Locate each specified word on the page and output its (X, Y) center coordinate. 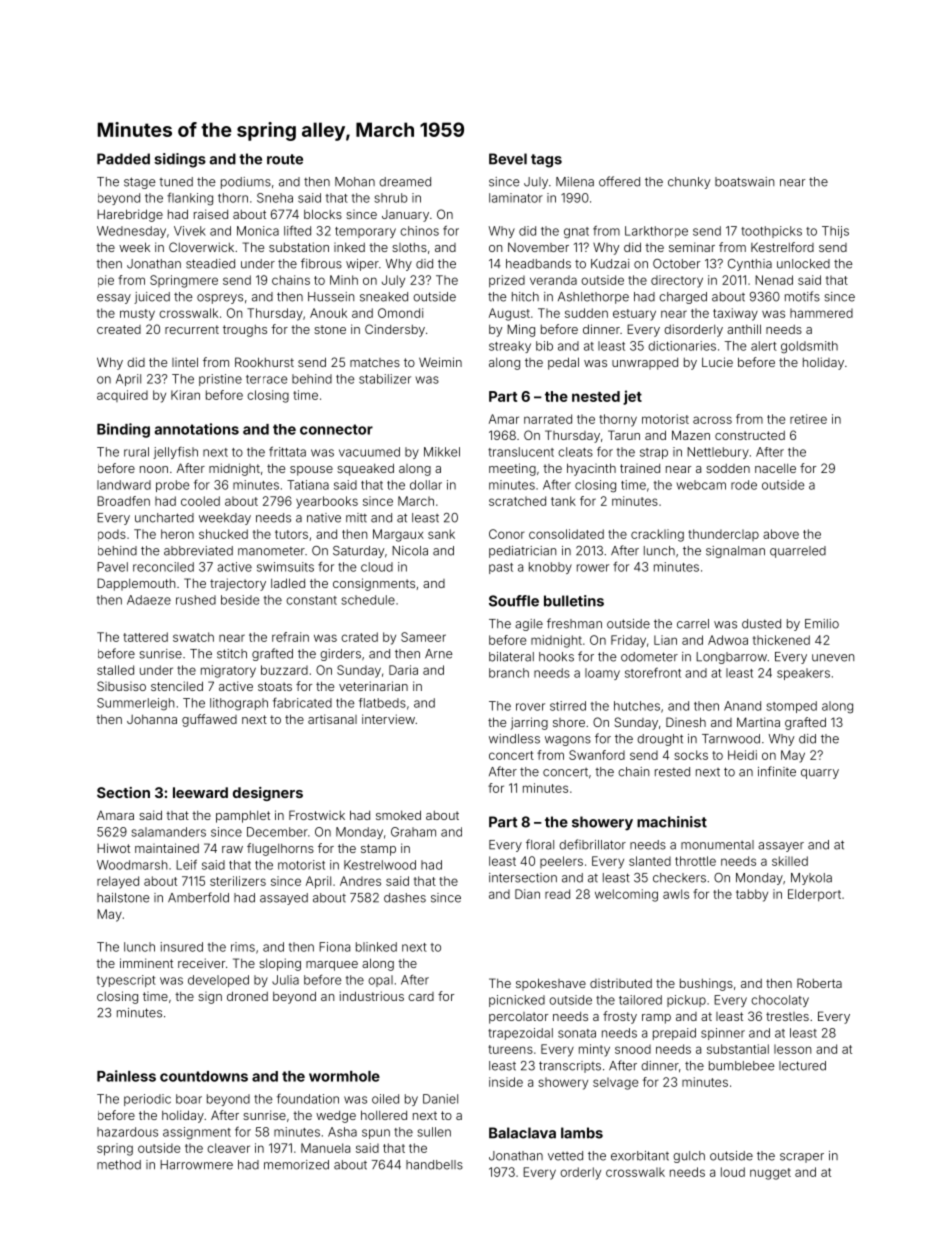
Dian (527, 894)
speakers (803, 674)
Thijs (835, 232)
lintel (185, 362)
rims (243, 947)
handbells (434, 1165)
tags (546, 161)
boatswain (744, 182)
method (119, 1165)
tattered (145, 637)
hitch (525, 297)
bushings (706, 984)
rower (593, 568)
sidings (180, 160)
